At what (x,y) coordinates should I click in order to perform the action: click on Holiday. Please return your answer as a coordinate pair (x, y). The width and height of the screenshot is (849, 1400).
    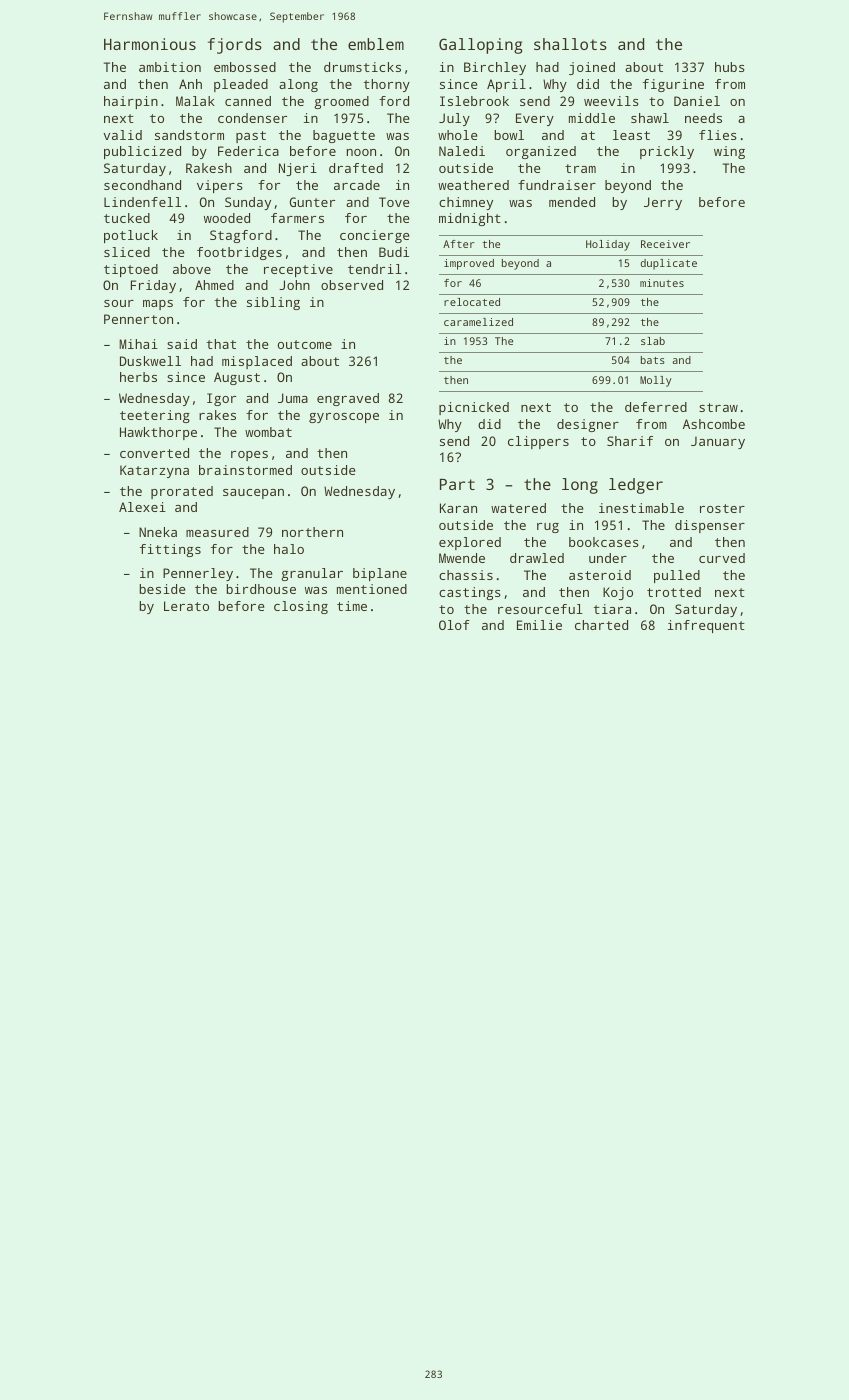
    Looking at the image, I should click on (608, 245).
